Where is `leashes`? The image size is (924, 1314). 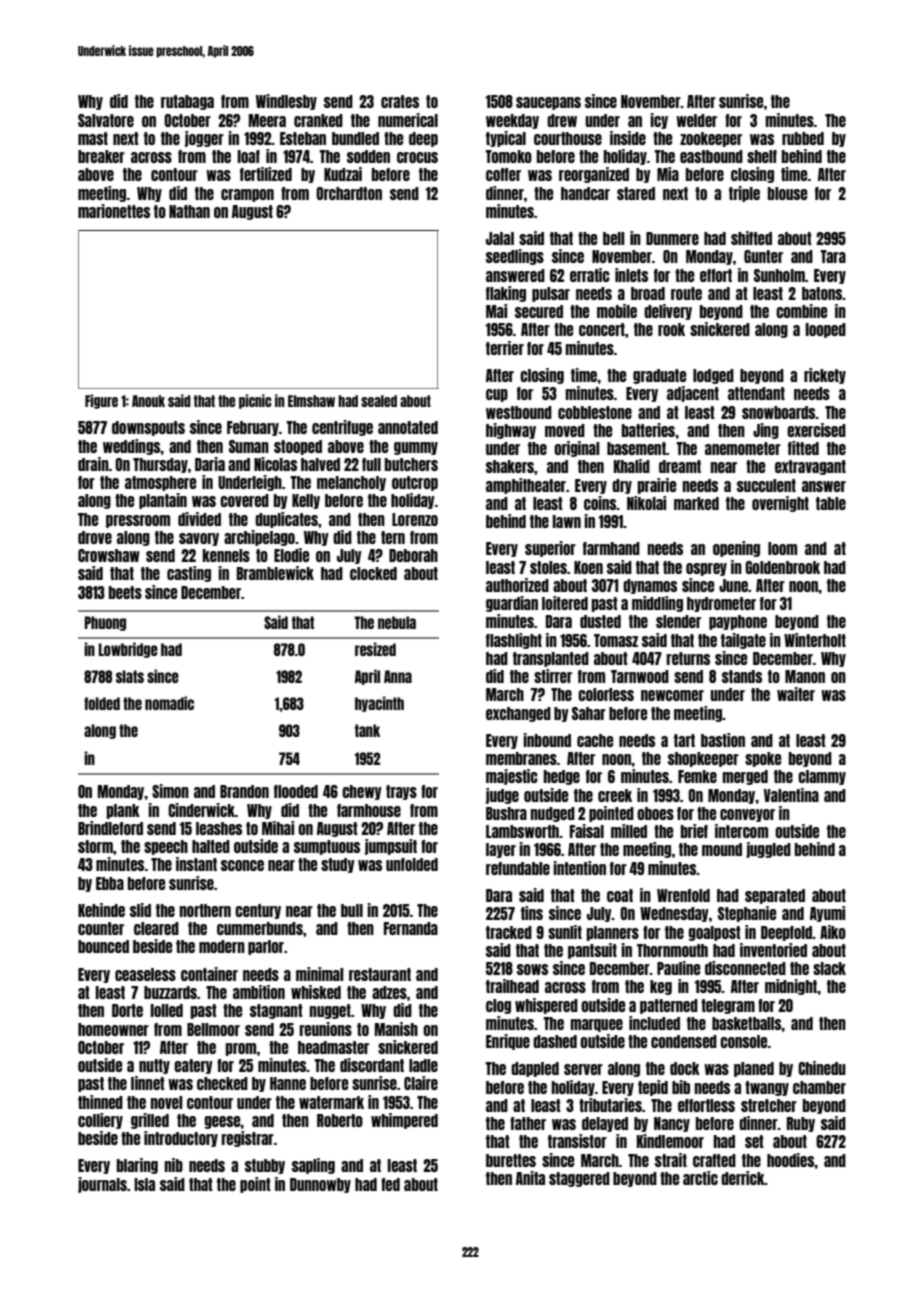
leashes is located at coordinates (219, 828).
